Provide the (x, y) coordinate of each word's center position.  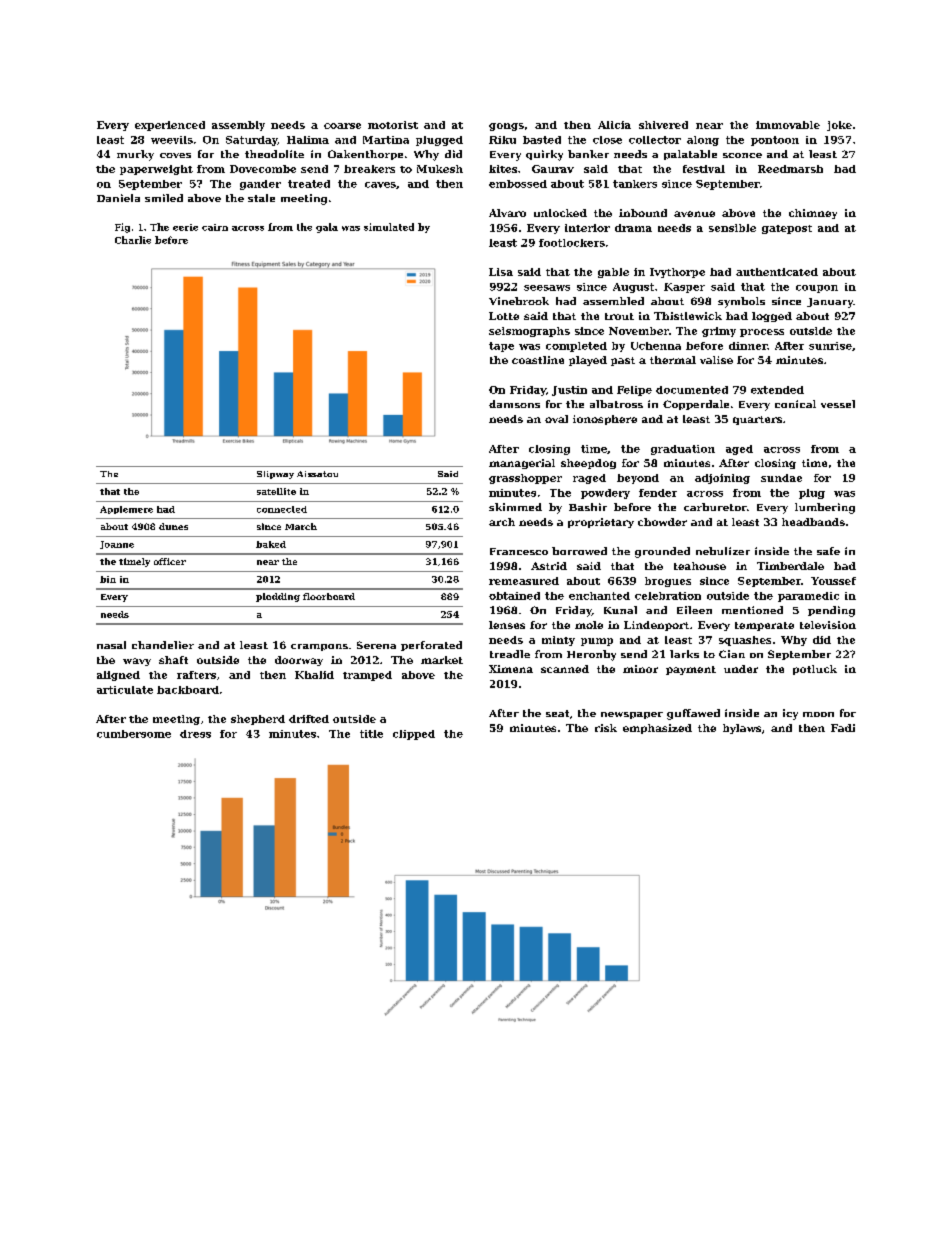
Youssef (833, 581)
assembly (238, 126)
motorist (393, 125)
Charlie (133, 240)
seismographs (529, 332)
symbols (741, 302)
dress (195, 734)
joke (839, 126)
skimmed (515, 507)
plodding (278, 597)
